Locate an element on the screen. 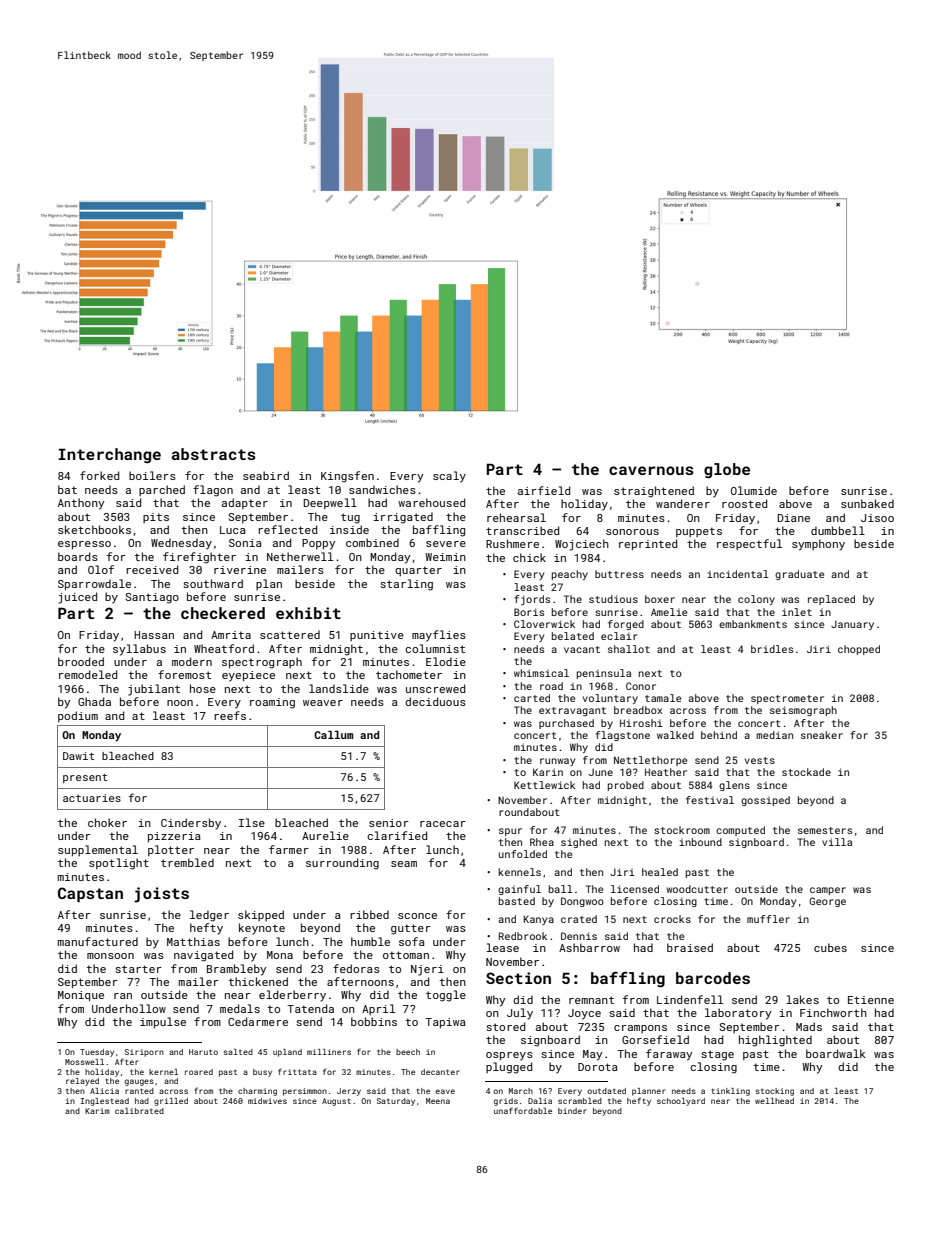 The width and height of the screenshot is (952, 1233). seismograph is located at coordinates (803, 711).
